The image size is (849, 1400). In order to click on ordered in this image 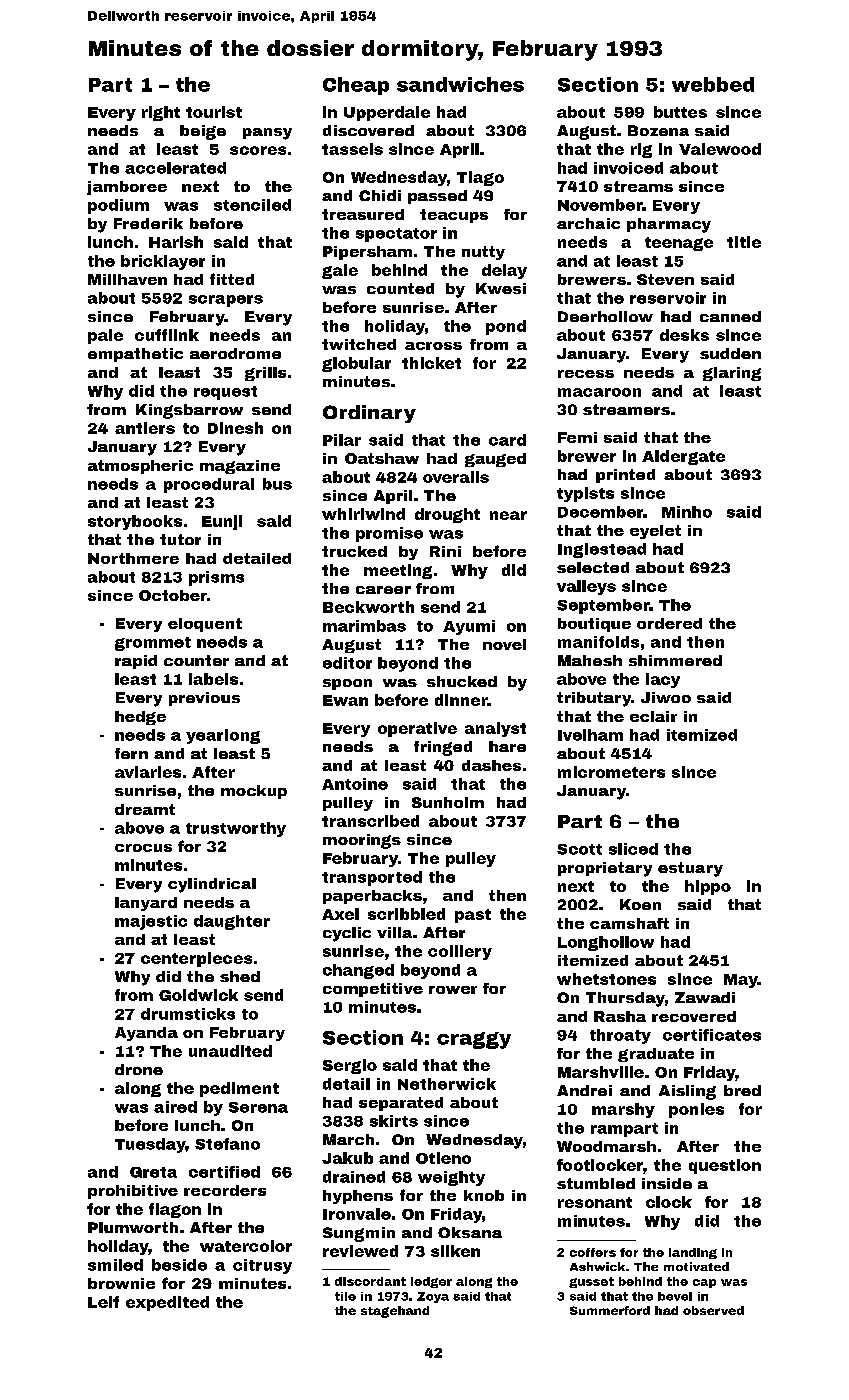, I will do `click(669, 623)`.
